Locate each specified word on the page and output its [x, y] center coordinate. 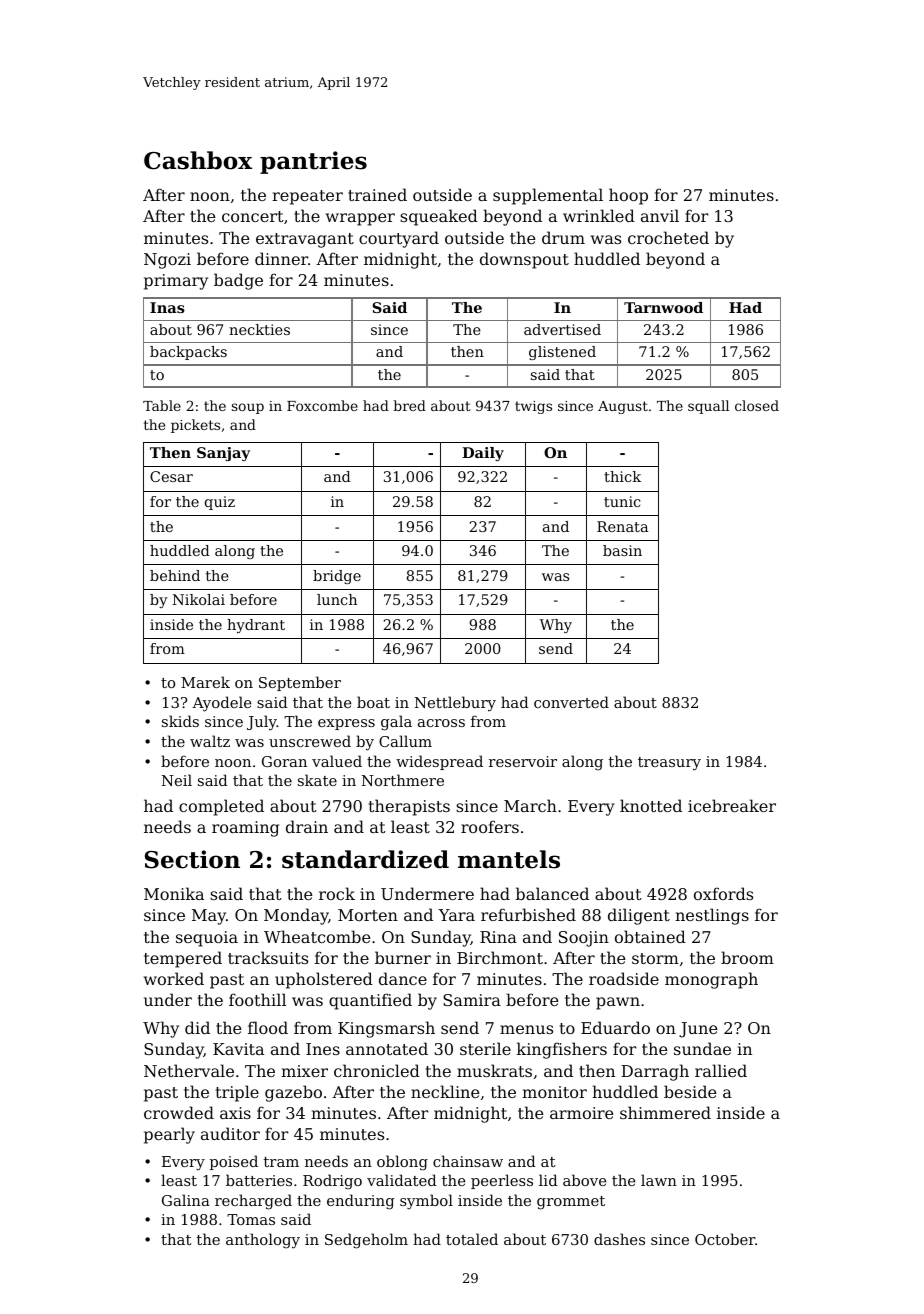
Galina [186, 1200]
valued [337, 761]
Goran [284, 761]
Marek [205, 682]
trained [377, 194]
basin [622, 550]
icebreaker [732, 805]
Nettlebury [455, 704]
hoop [628, 196]
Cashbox [198, 160]
